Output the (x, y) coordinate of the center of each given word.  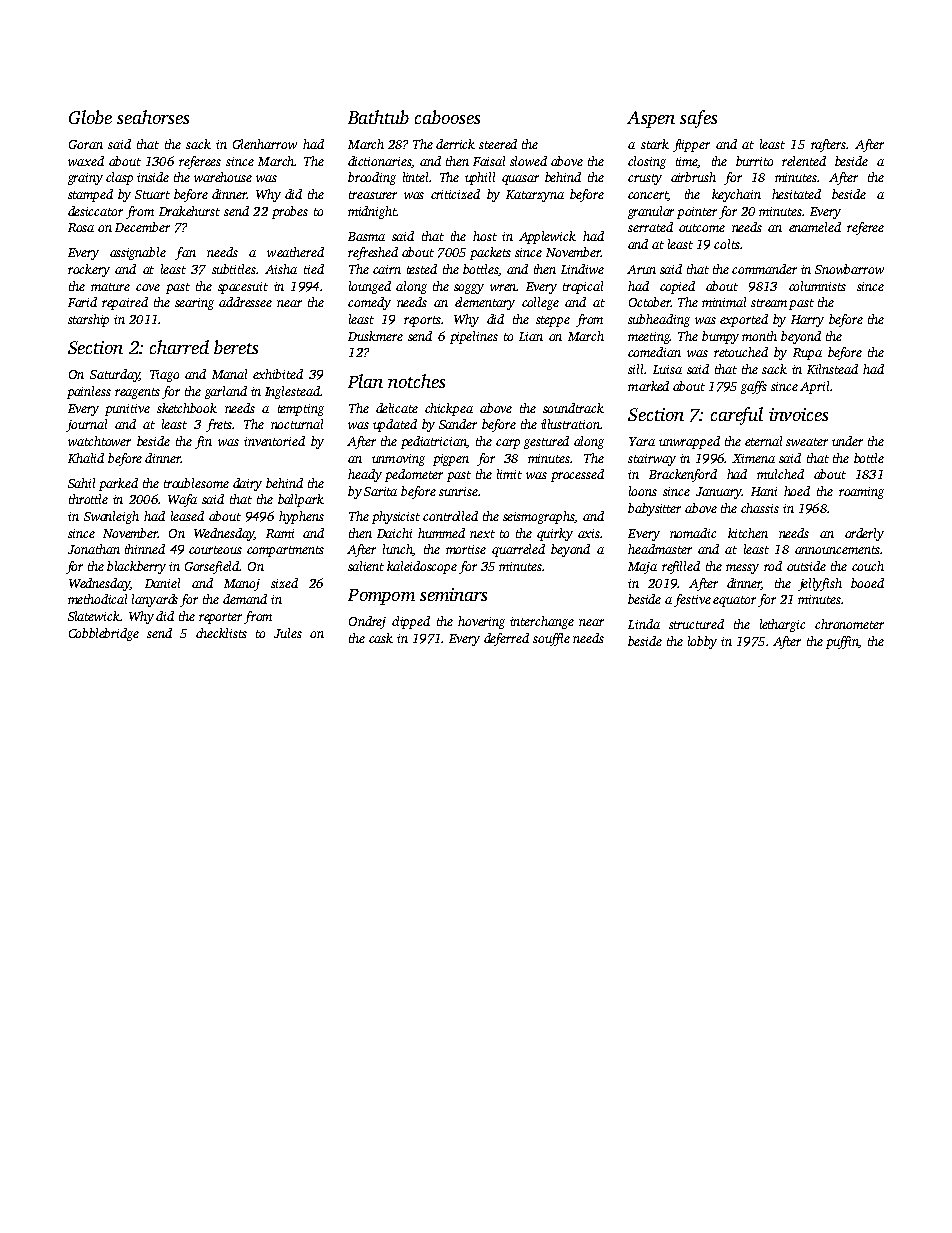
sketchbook (187, 408)
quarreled (518, 550)
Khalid (86, 458)
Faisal (489, 161)
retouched (741, 352)
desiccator (95, 211)
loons (643, 491)
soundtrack (573, 408)
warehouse (223, 177)
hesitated (796, 194)
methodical (97, 599)
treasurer (373, 195)
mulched (780, 474)
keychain (736, 195)
